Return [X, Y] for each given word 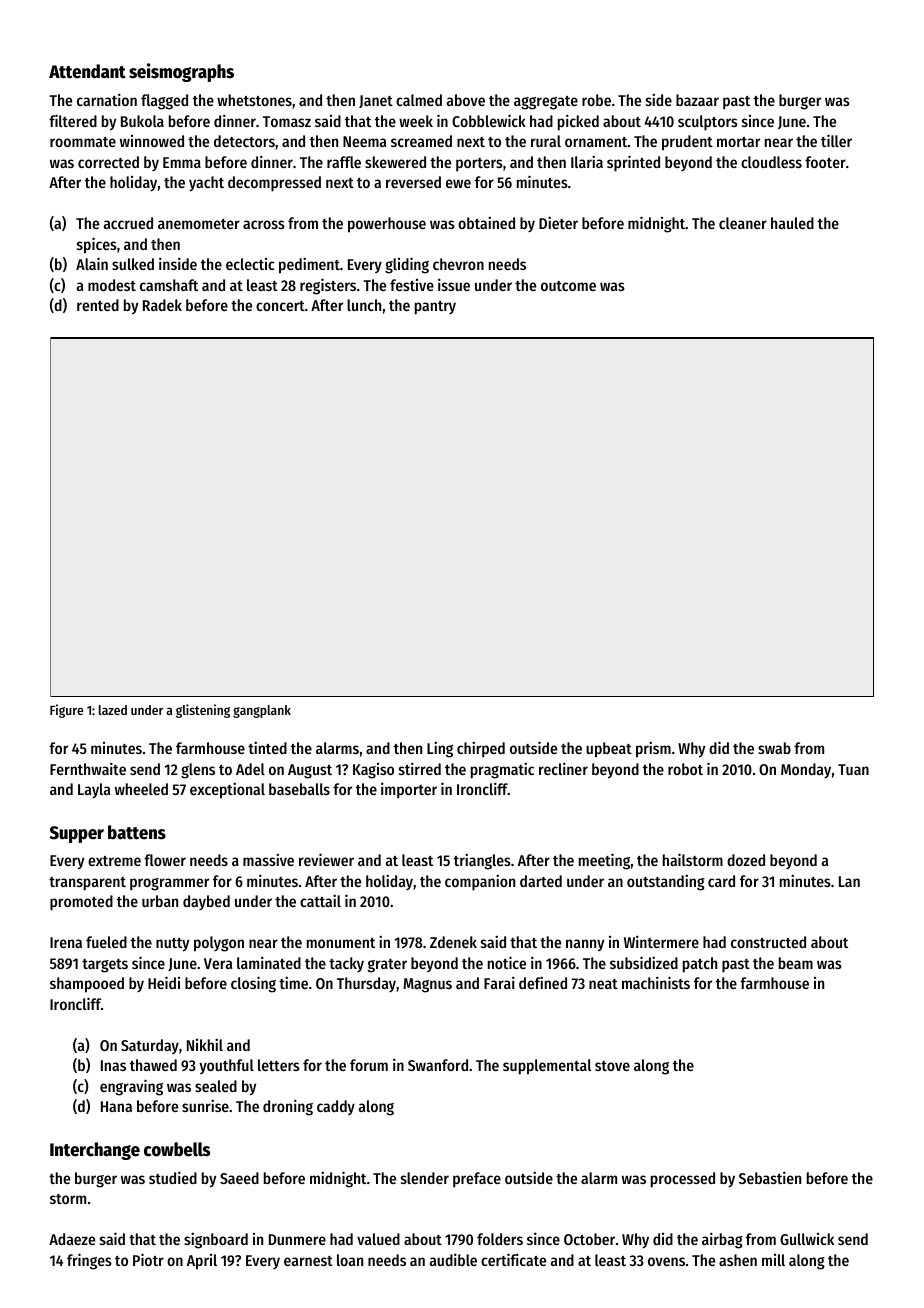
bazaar [697, 100]
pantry [435, 308]
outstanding [666, 882]
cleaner [743, 223]
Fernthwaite [88, 768]
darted [541, 881]
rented [98, 305]
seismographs [181, 72]
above [466, 100]
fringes [89, 1261]
